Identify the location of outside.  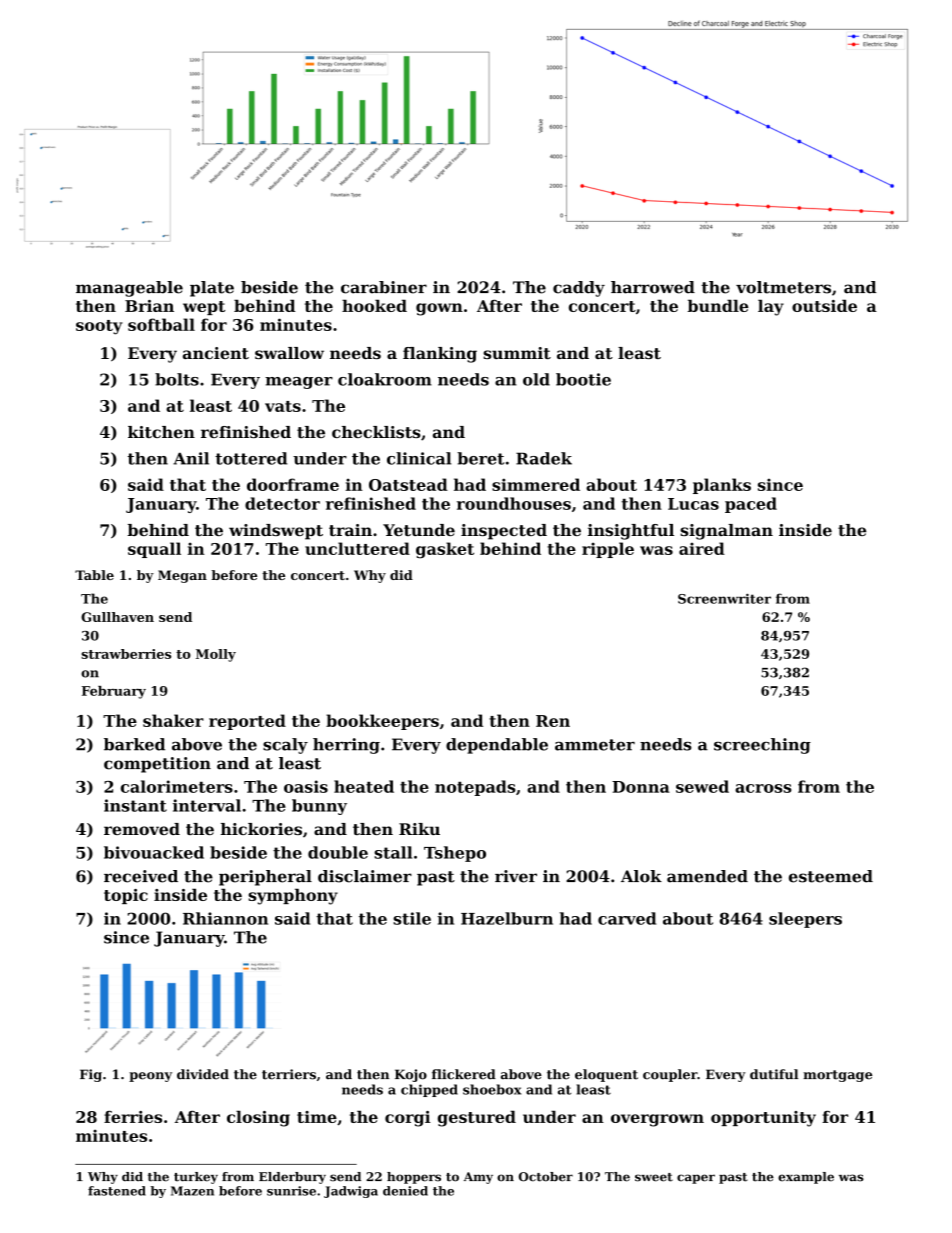
(824, 305).
